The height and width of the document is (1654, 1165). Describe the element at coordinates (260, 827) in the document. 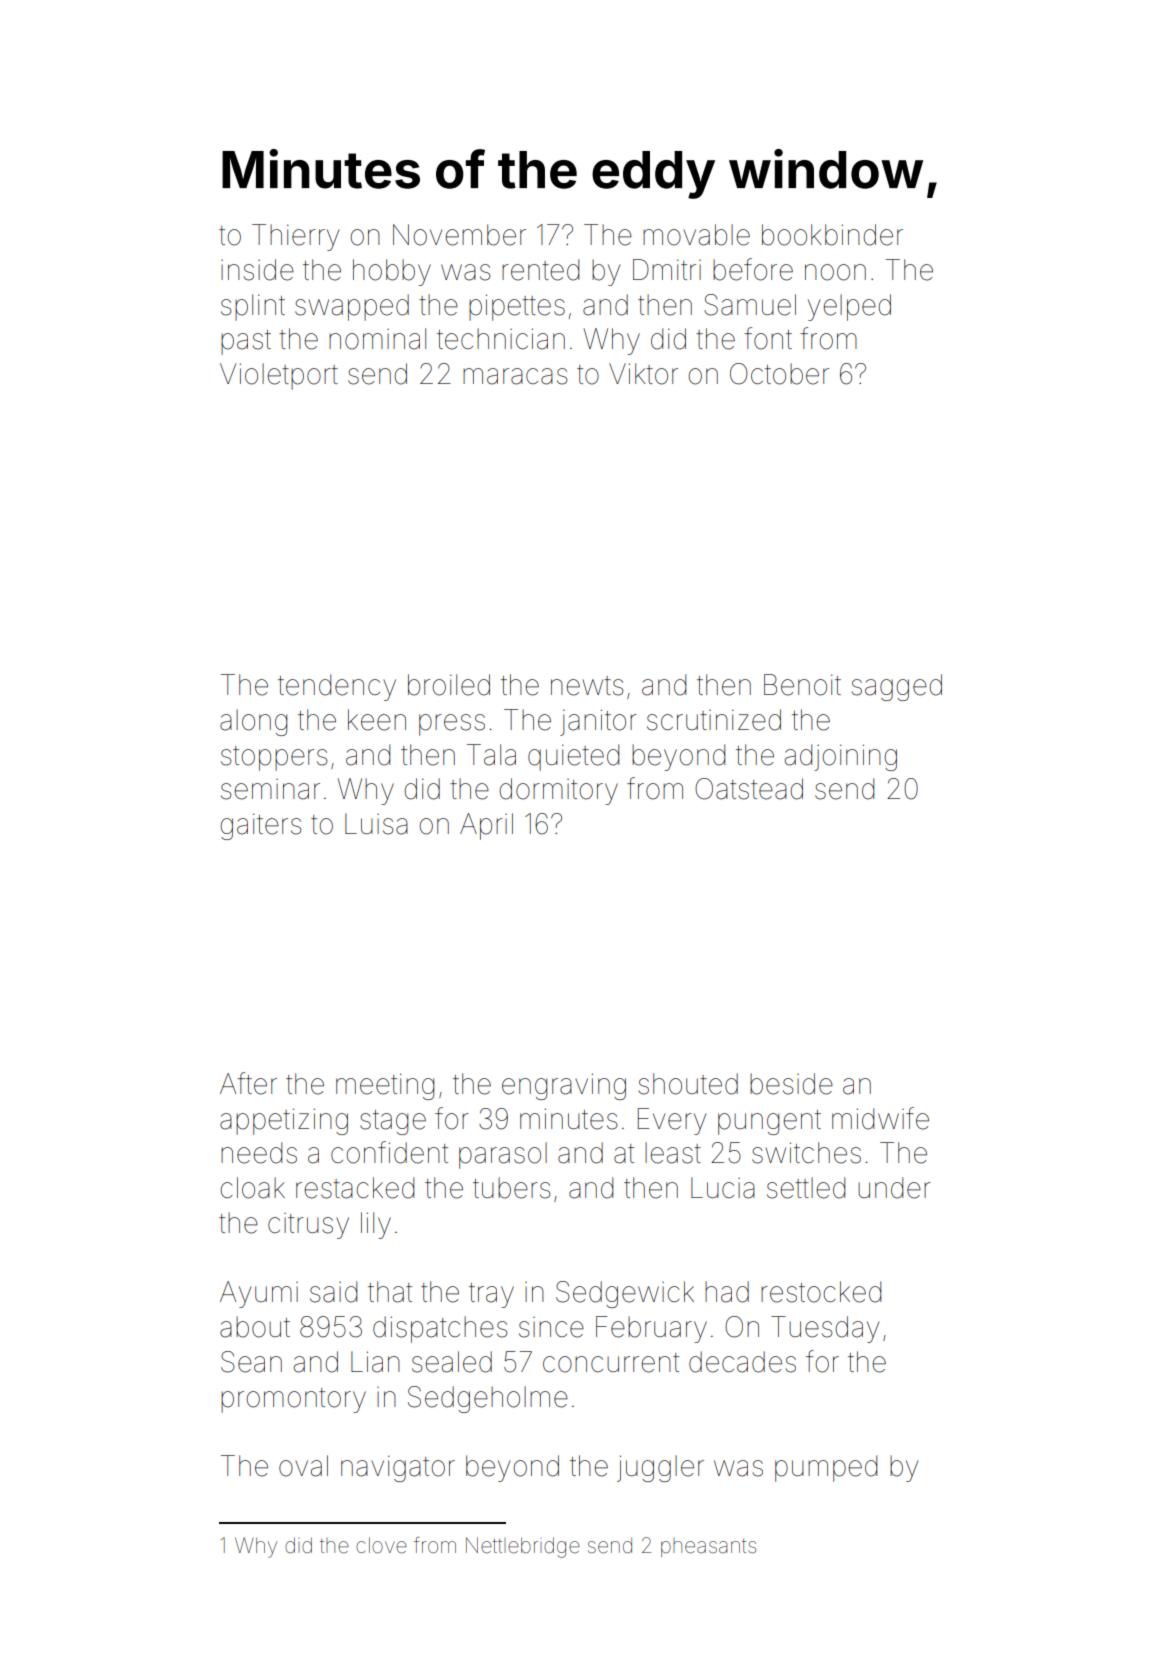

I see `gaiters` at that location.
